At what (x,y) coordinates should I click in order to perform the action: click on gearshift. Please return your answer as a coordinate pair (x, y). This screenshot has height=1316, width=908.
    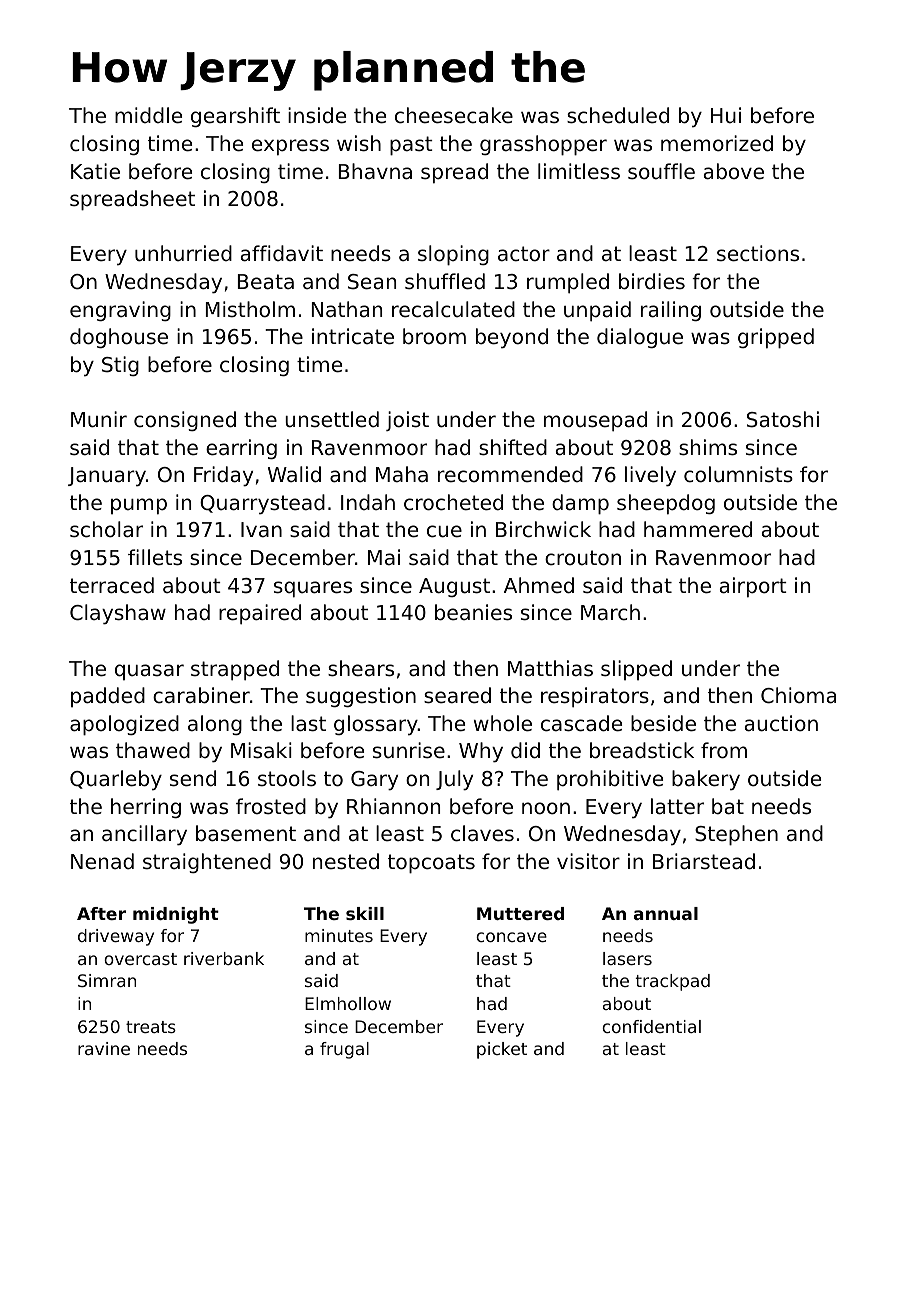
    Looking at the image, I should click on (235, 117).
